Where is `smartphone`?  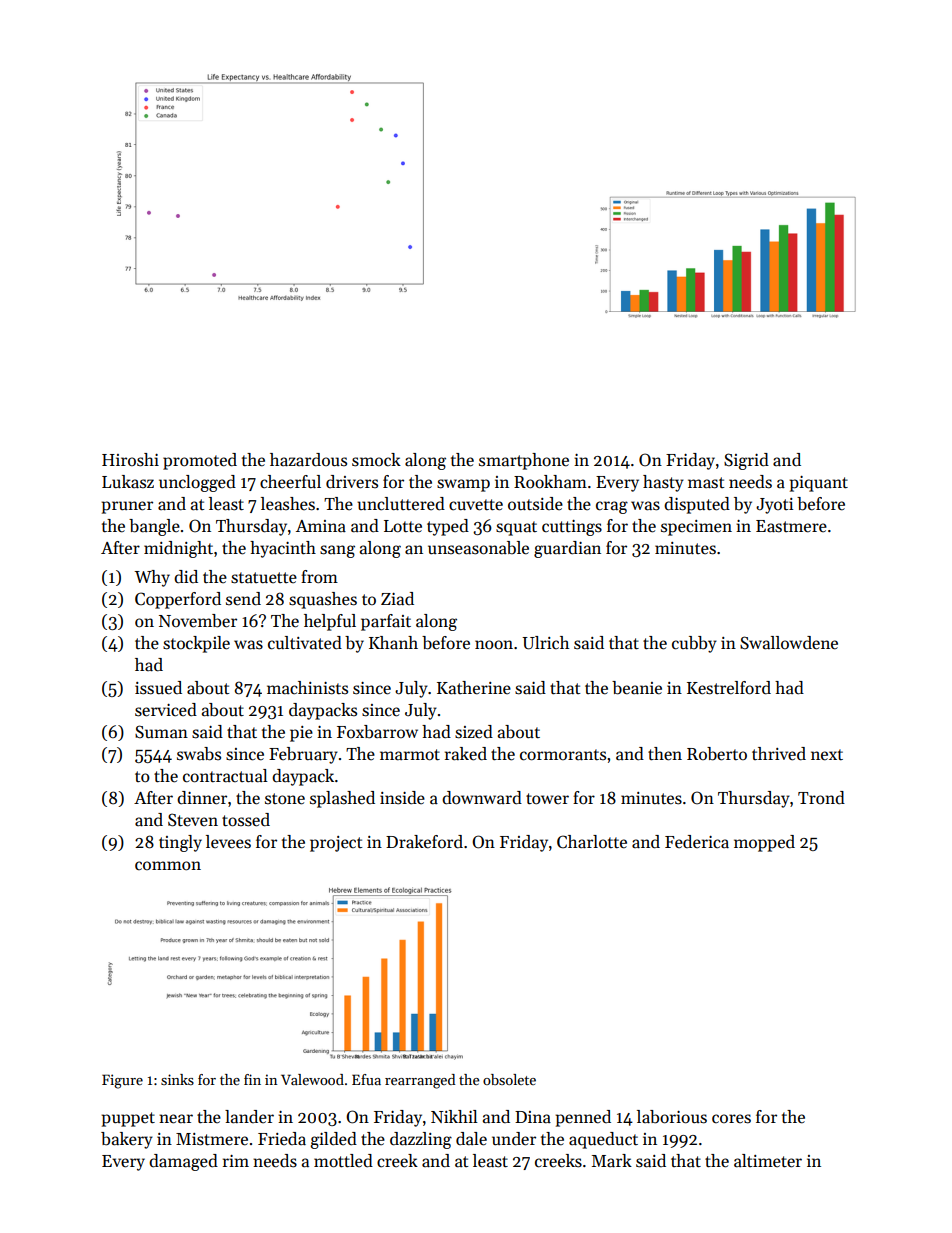
smartphone is located at coordinates (524, 461).
